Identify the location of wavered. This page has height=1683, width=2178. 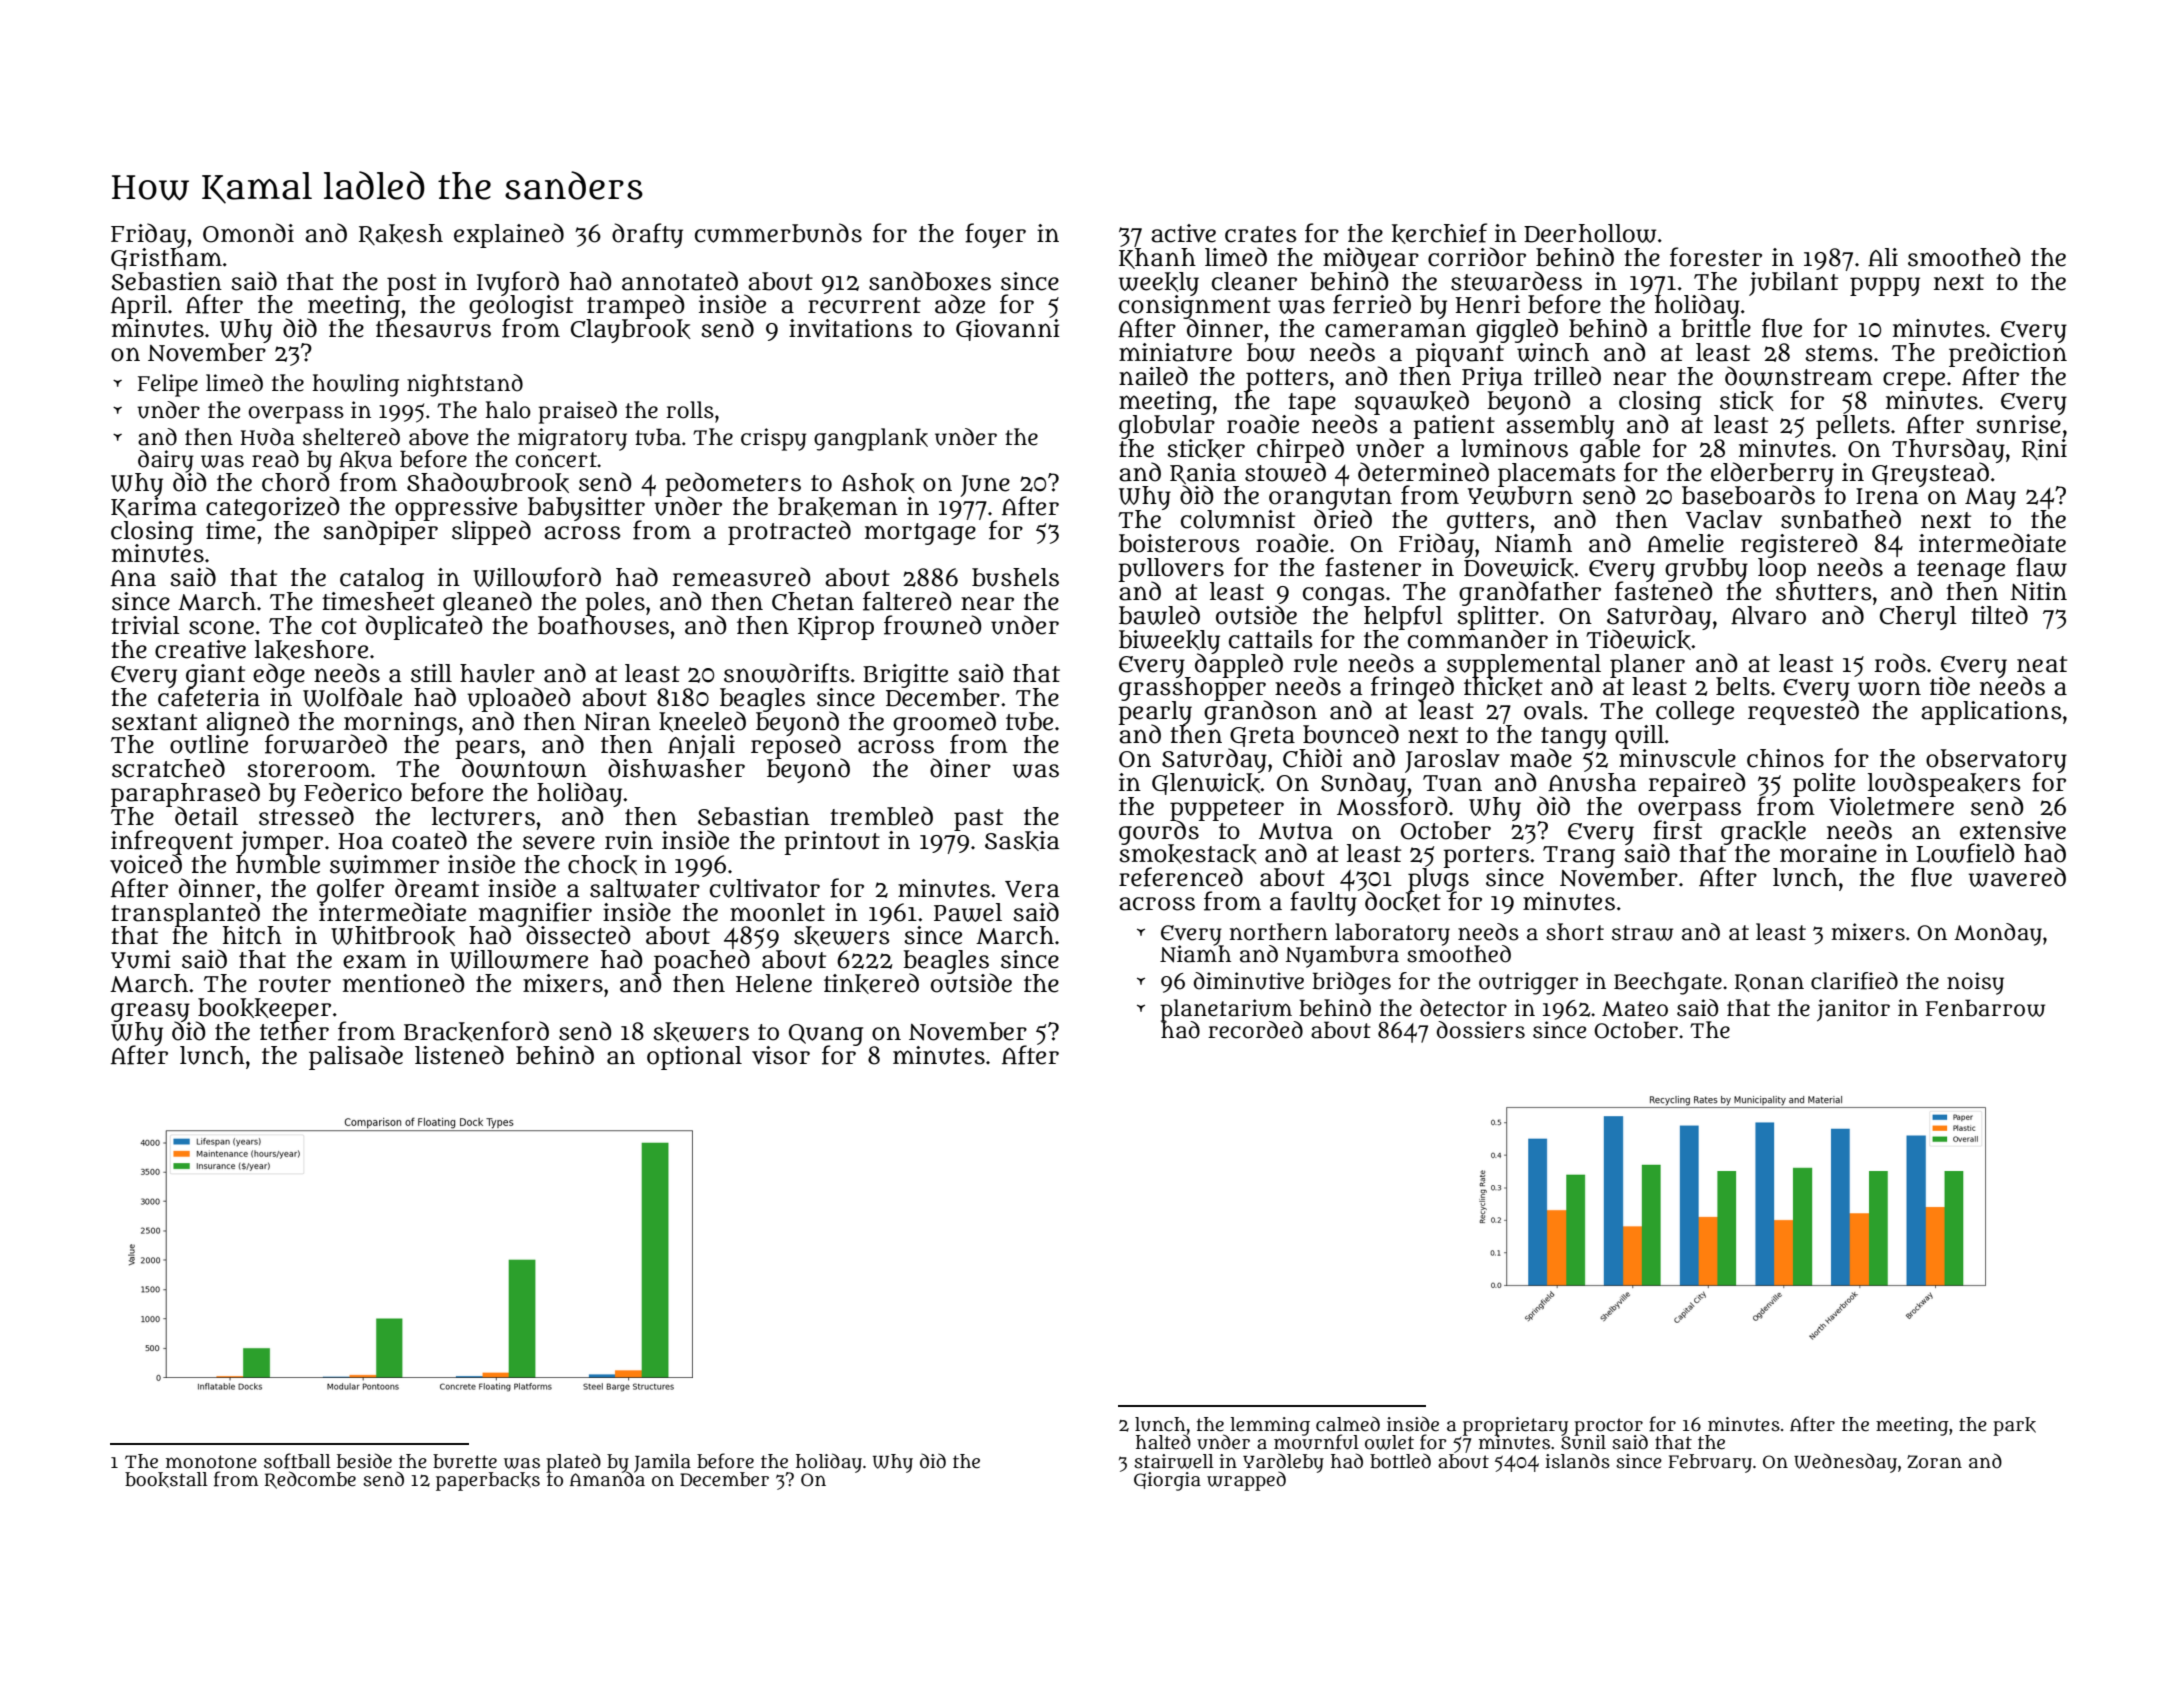
(2017, 877).
